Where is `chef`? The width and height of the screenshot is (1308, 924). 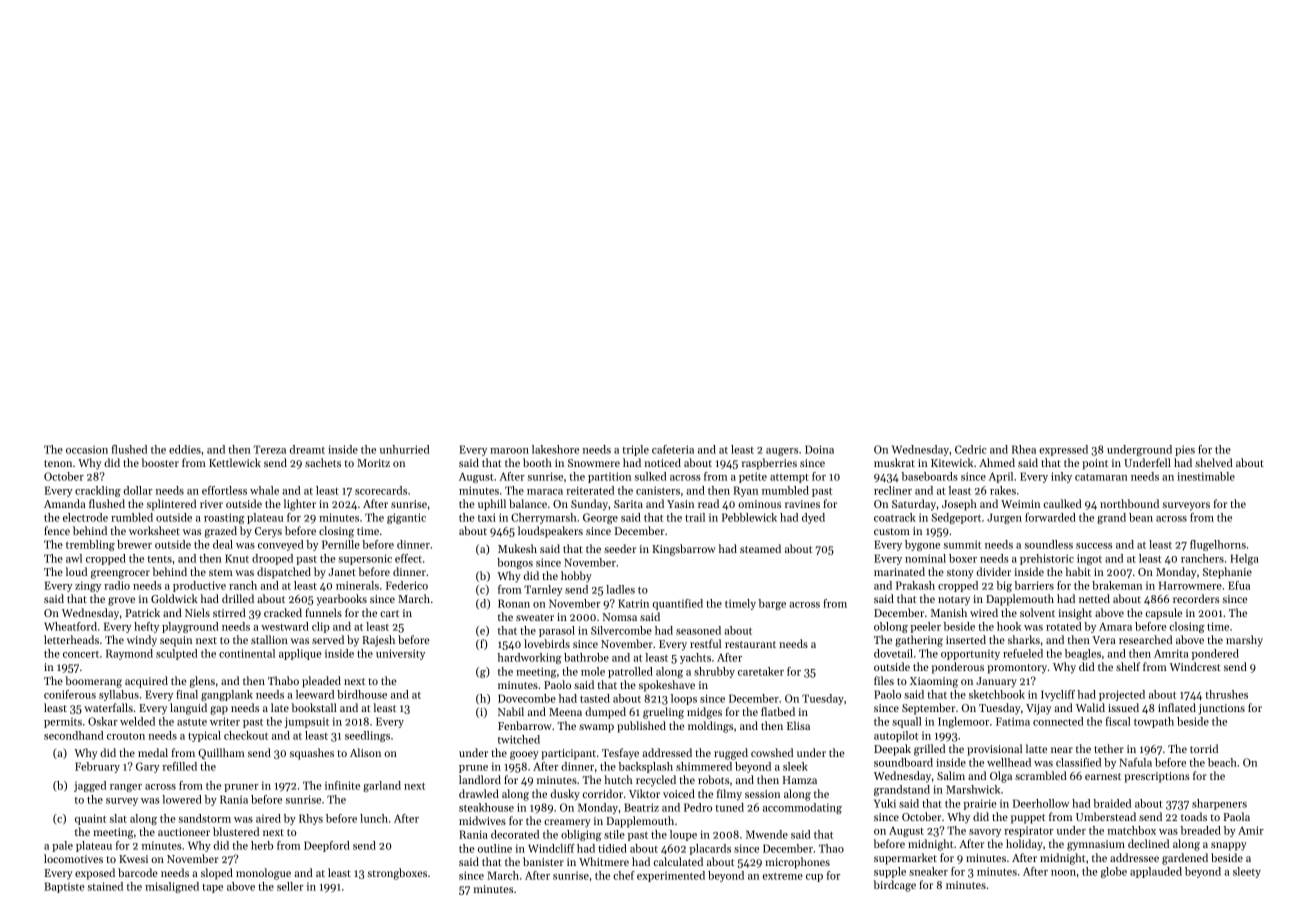 chef is located at coordinates (624, 875).
